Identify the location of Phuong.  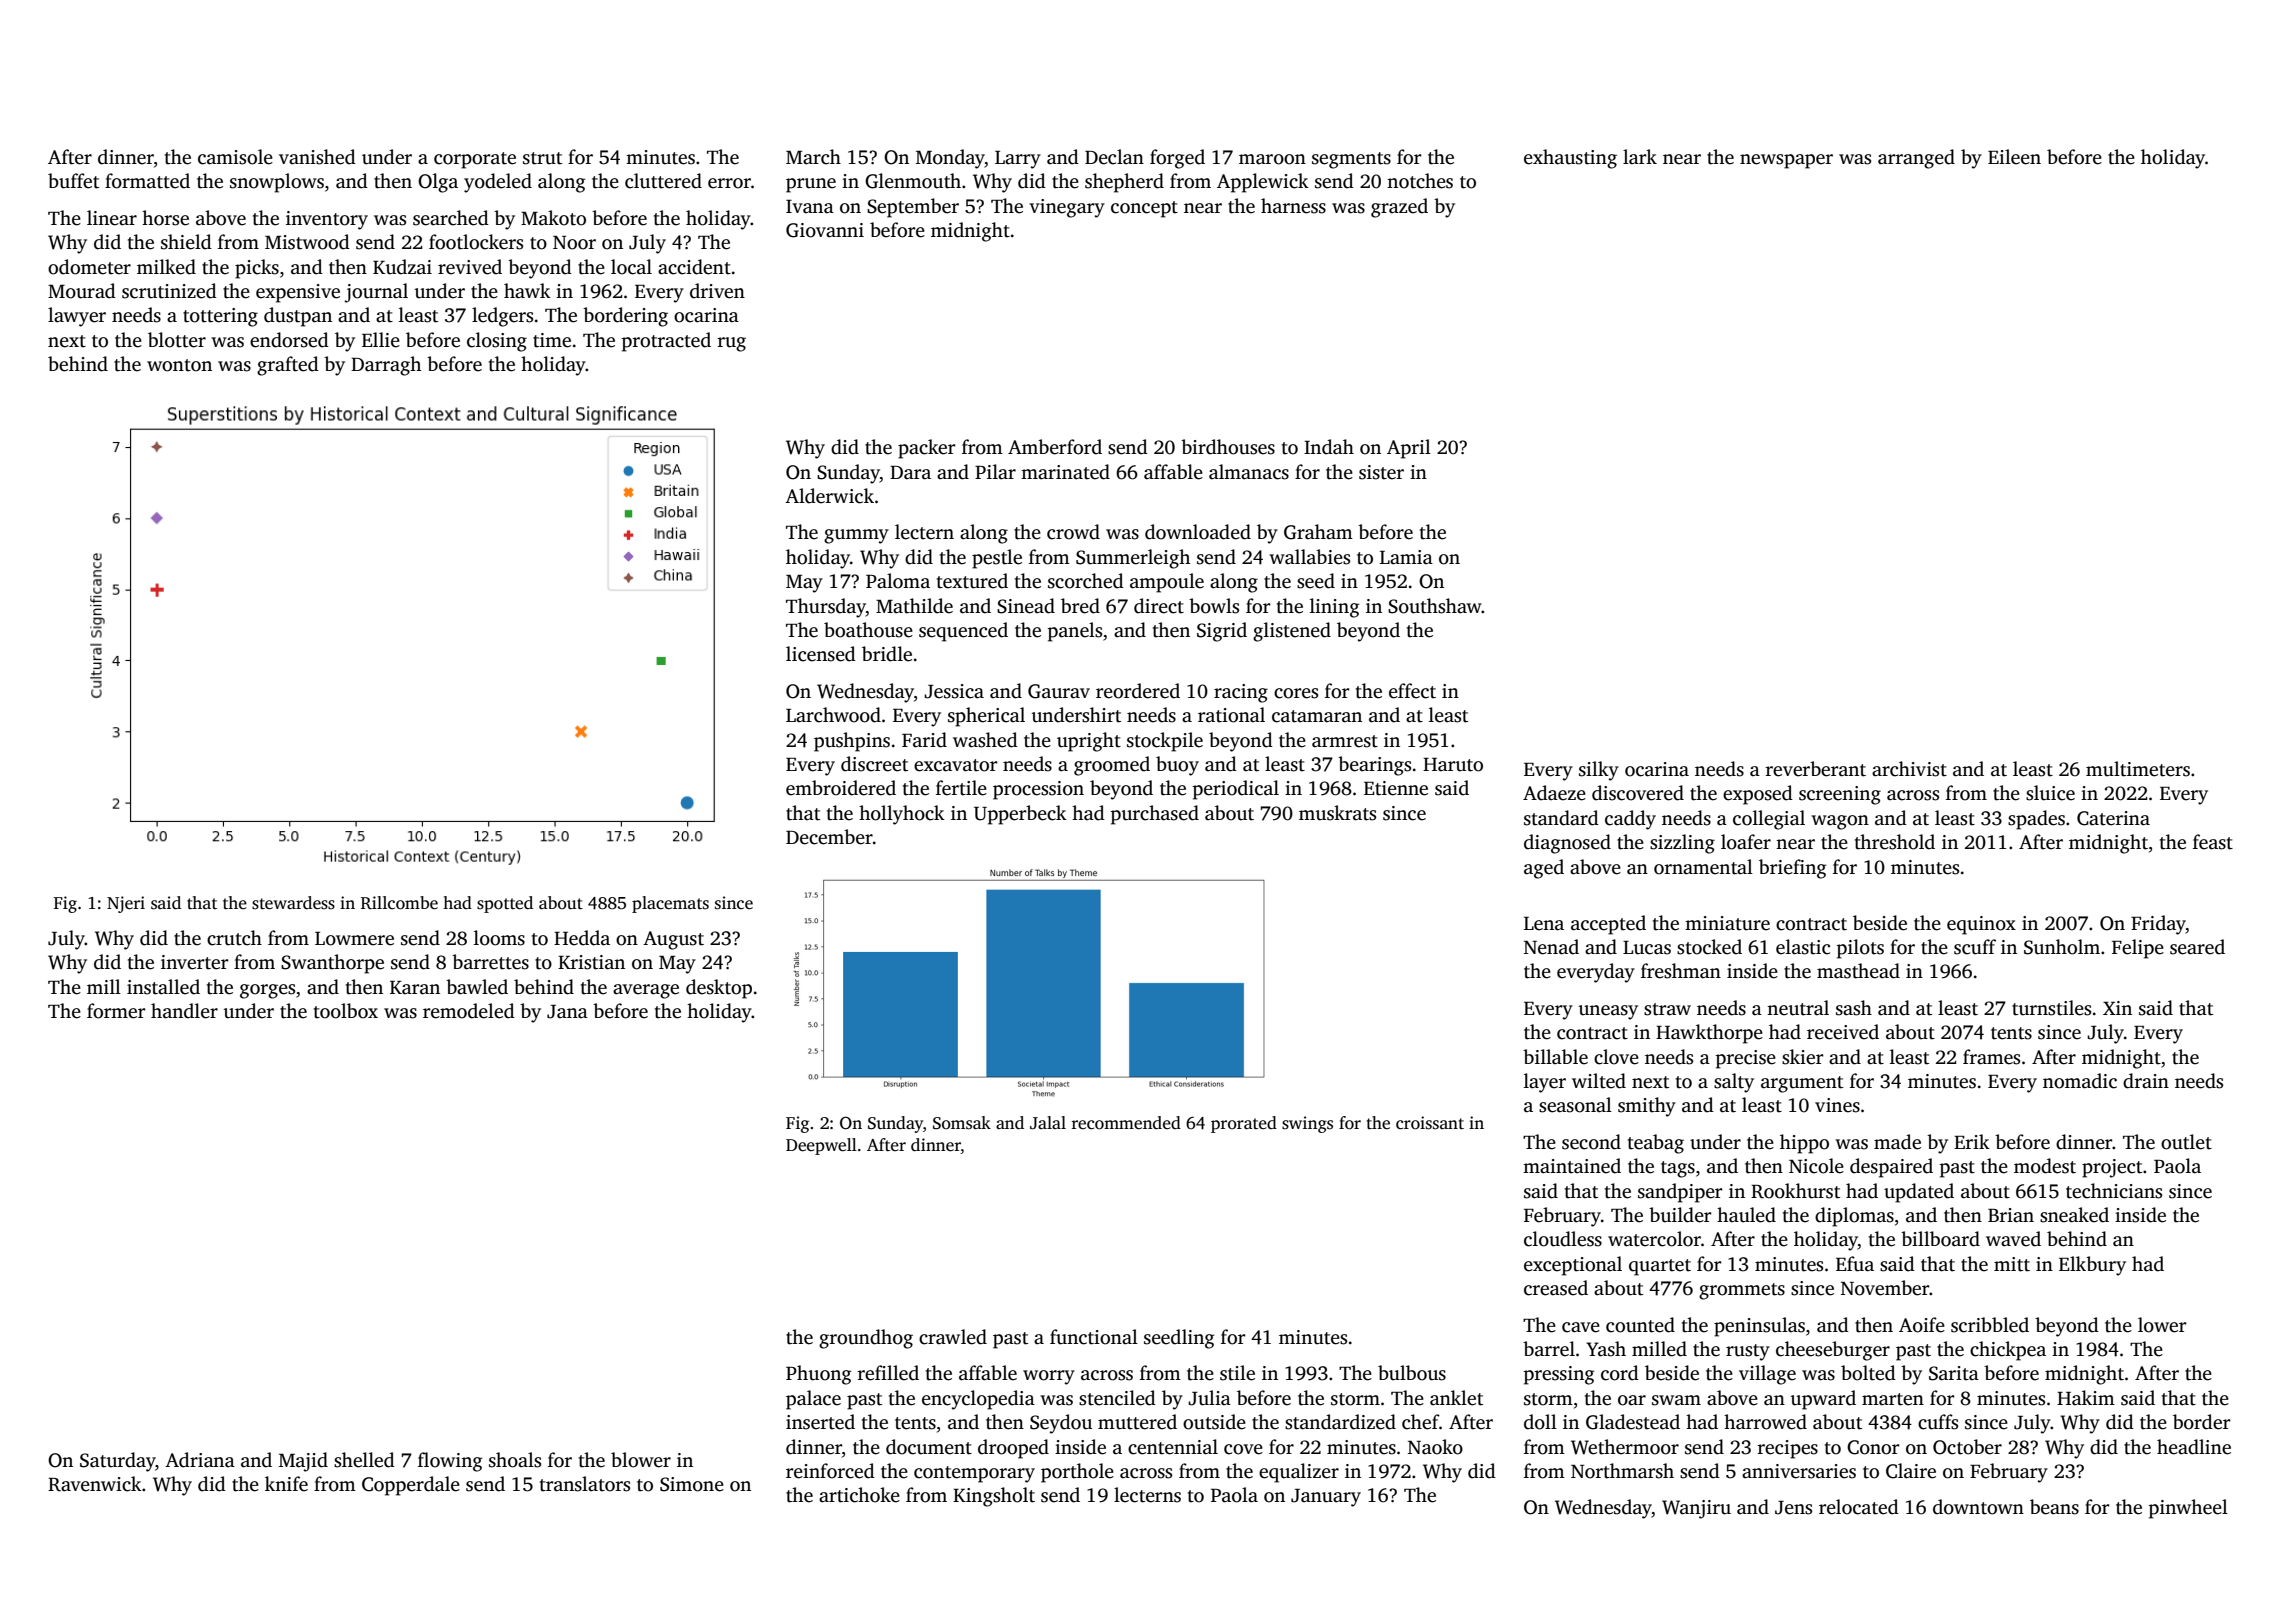
(819, 1375).
